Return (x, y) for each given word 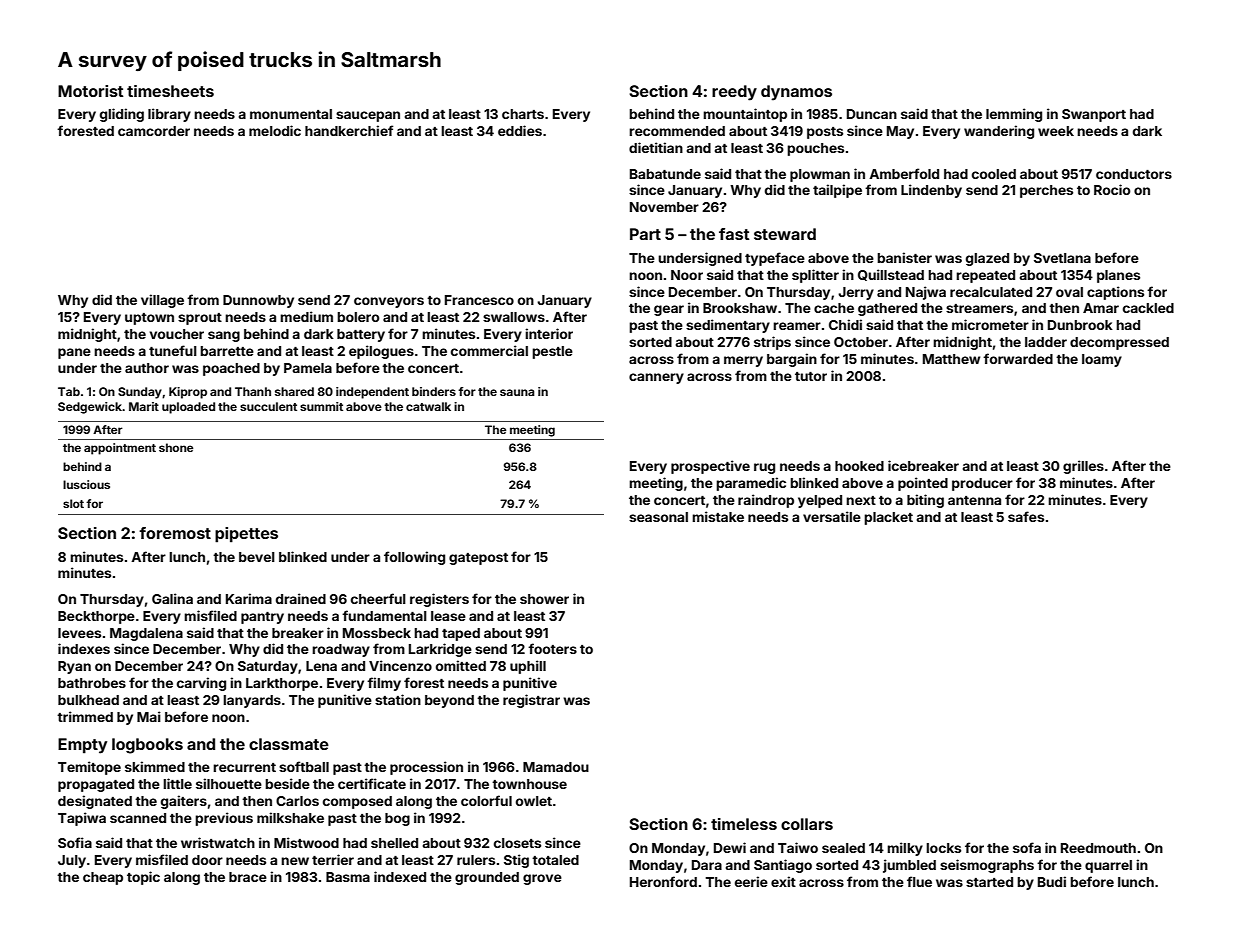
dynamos (796, 93)
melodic (275, 130)
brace (248, 877)
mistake (718, 516)
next (861, 500)
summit (321, 406)
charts (523, 114)
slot (73, 503)
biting (925, 501)
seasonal (658, 517)
